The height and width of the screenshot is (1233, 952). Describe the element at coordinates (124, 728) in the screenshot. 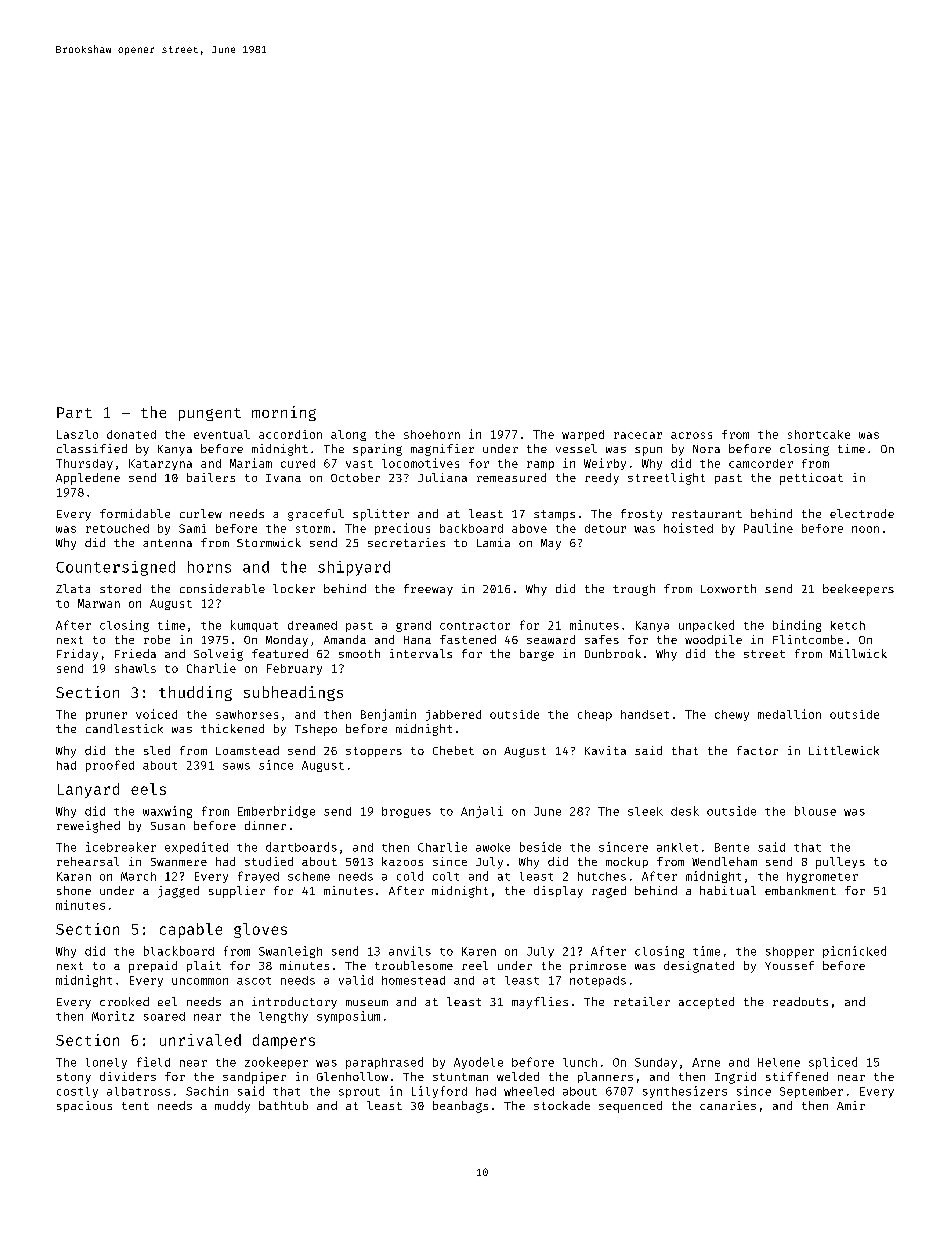

I see `candlestick` at that location.
